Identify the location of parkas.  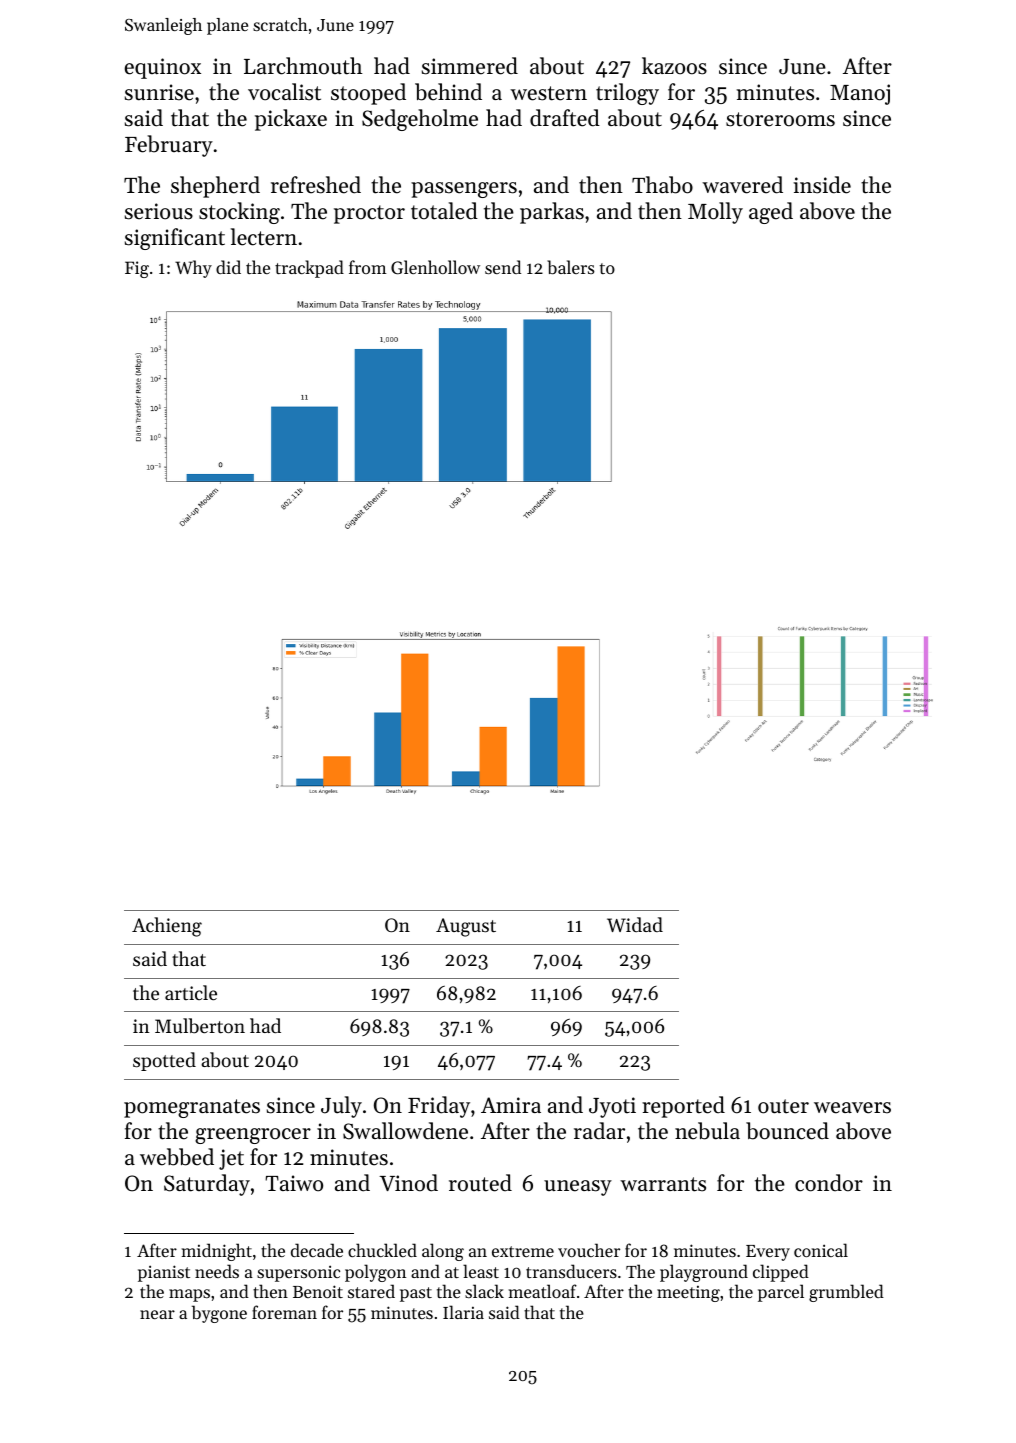
(552, 213).
